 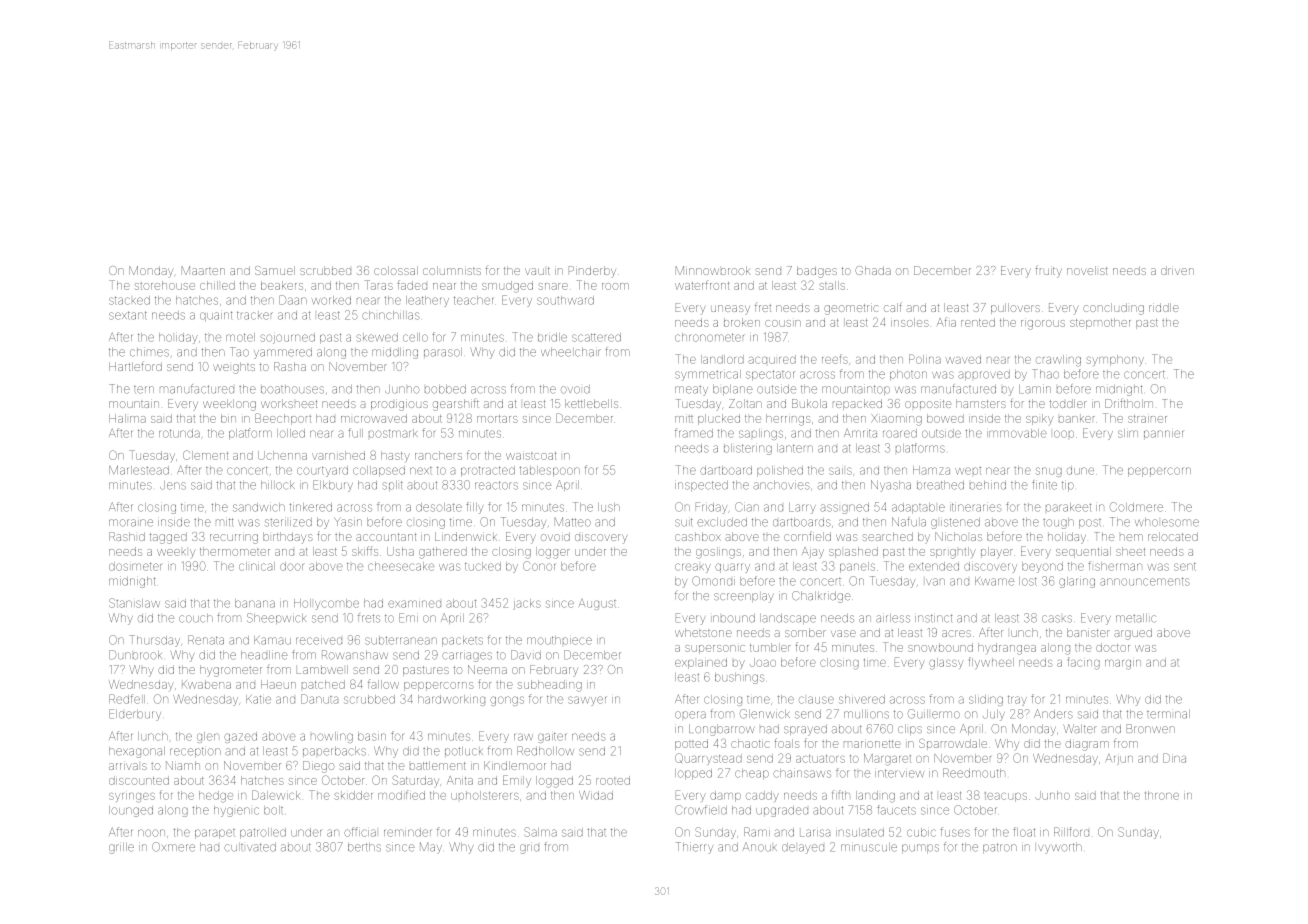 What do you see at coordinates (803, 848) in the screenshot?
I see `delayed` at bounding box center [803, 848].
